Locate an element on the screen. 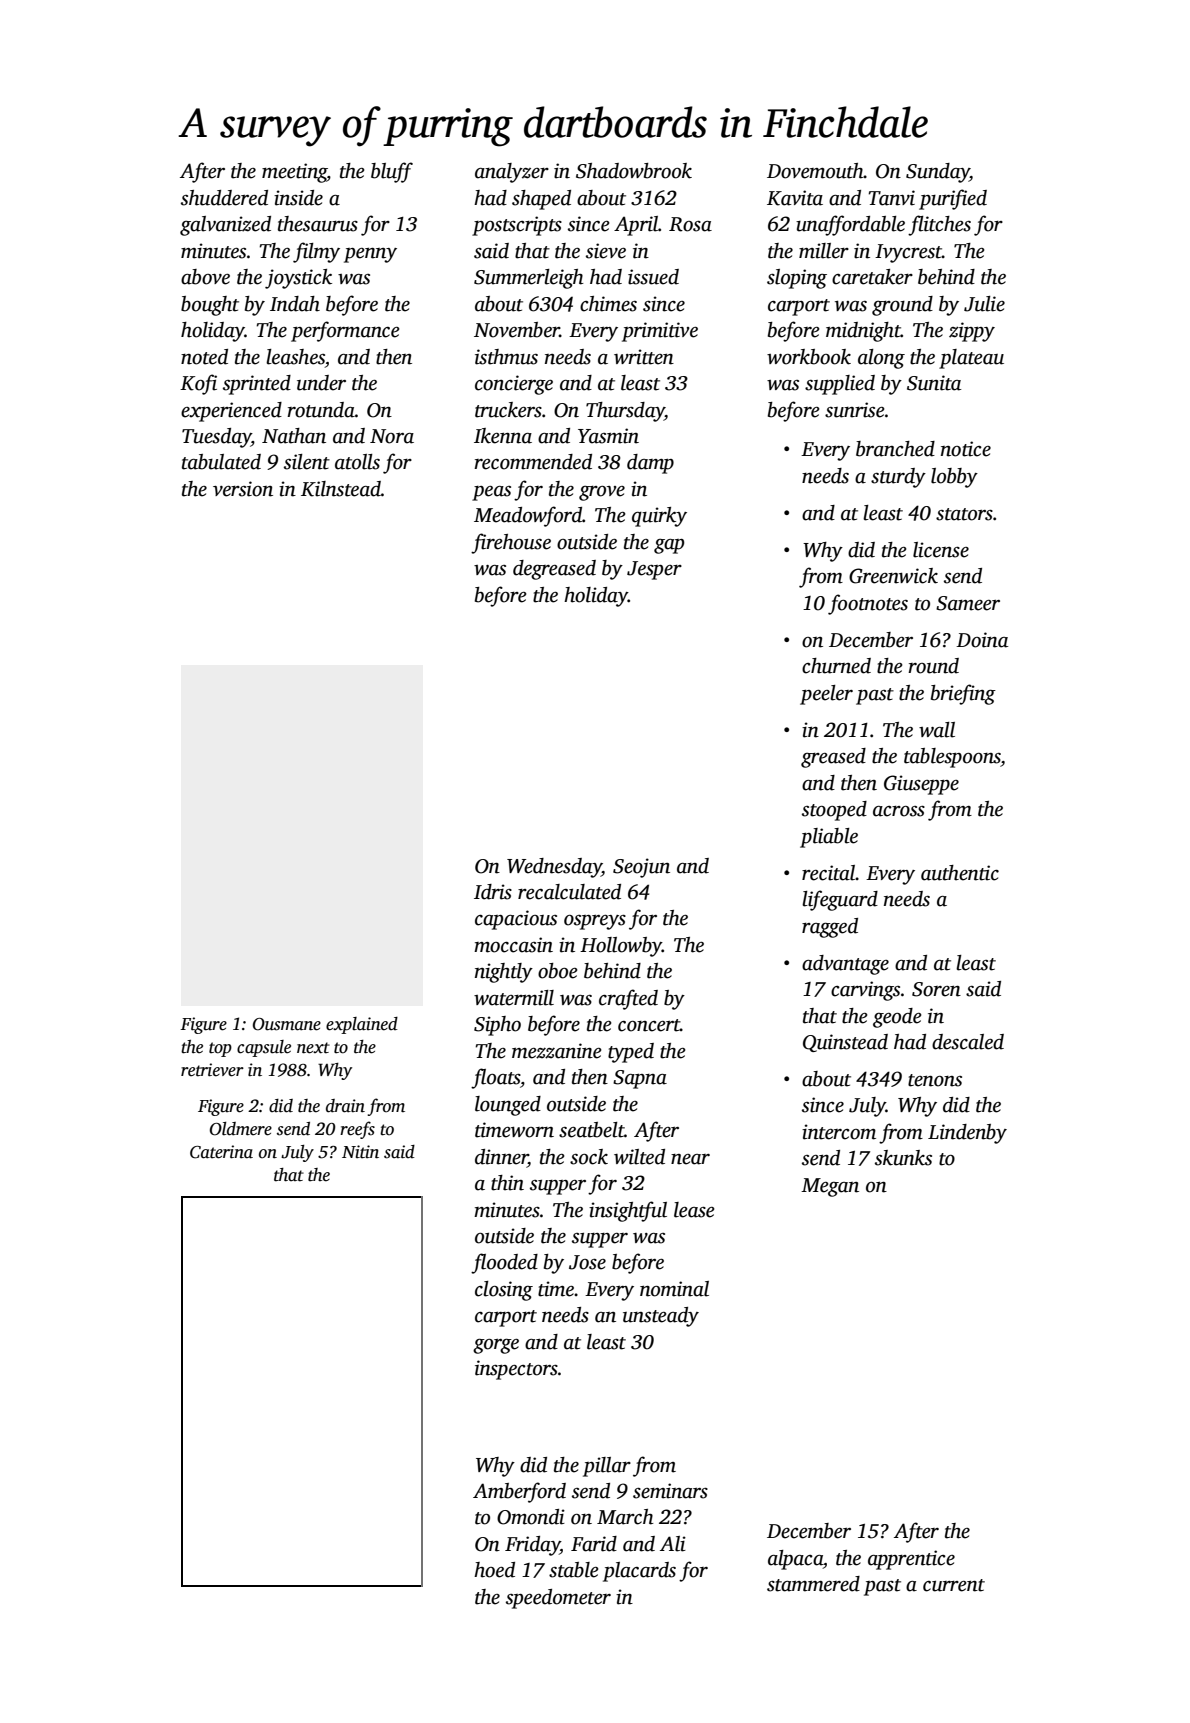 This screenshot has height=1723, width=1190. apprentice is located at coordinates (911, 1560).
